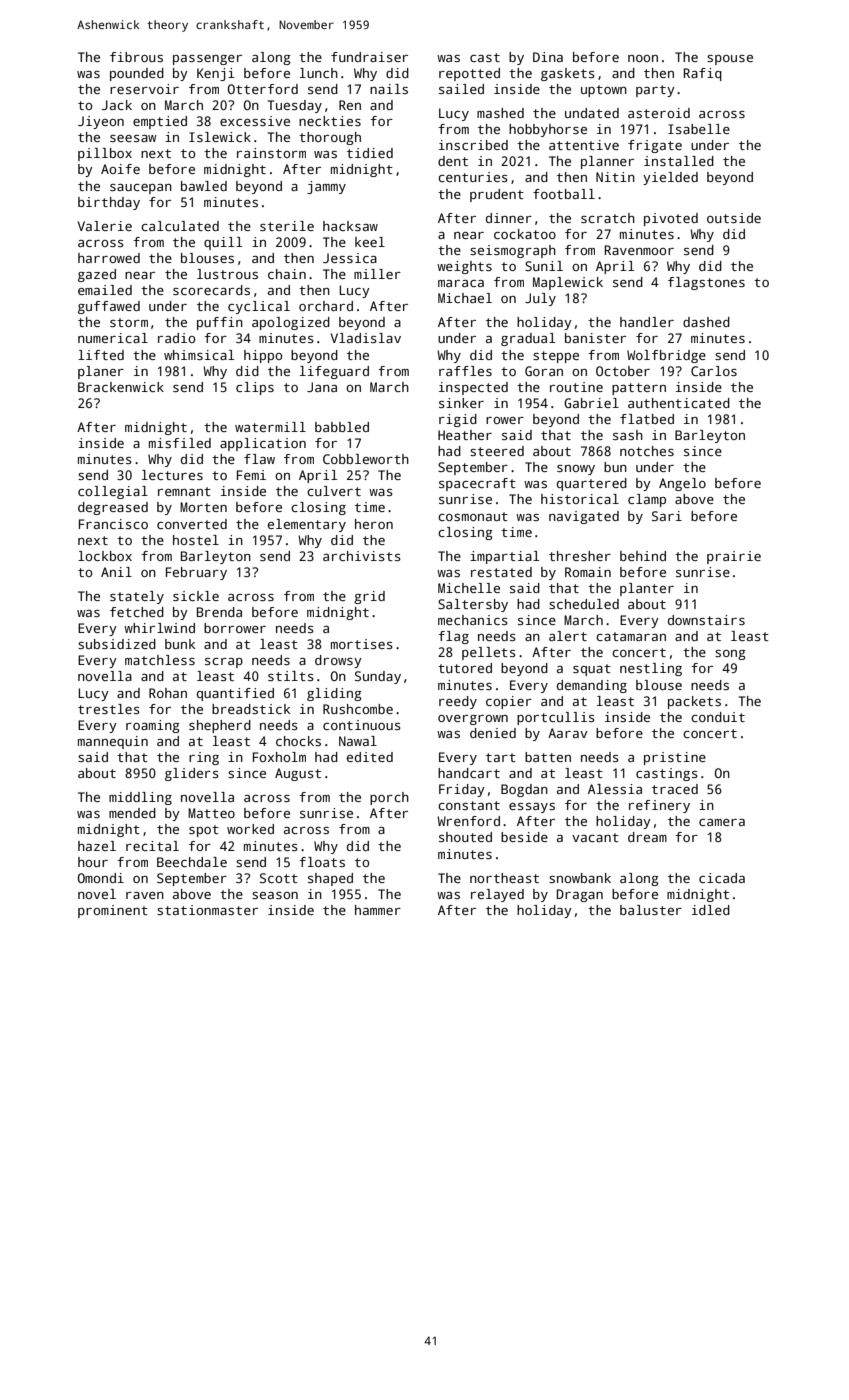 The height and width of the document is (1400, 849). What do you see at coordinates (113, 911) in the document?
I see `prominent` at bounding box center [113, 911].
